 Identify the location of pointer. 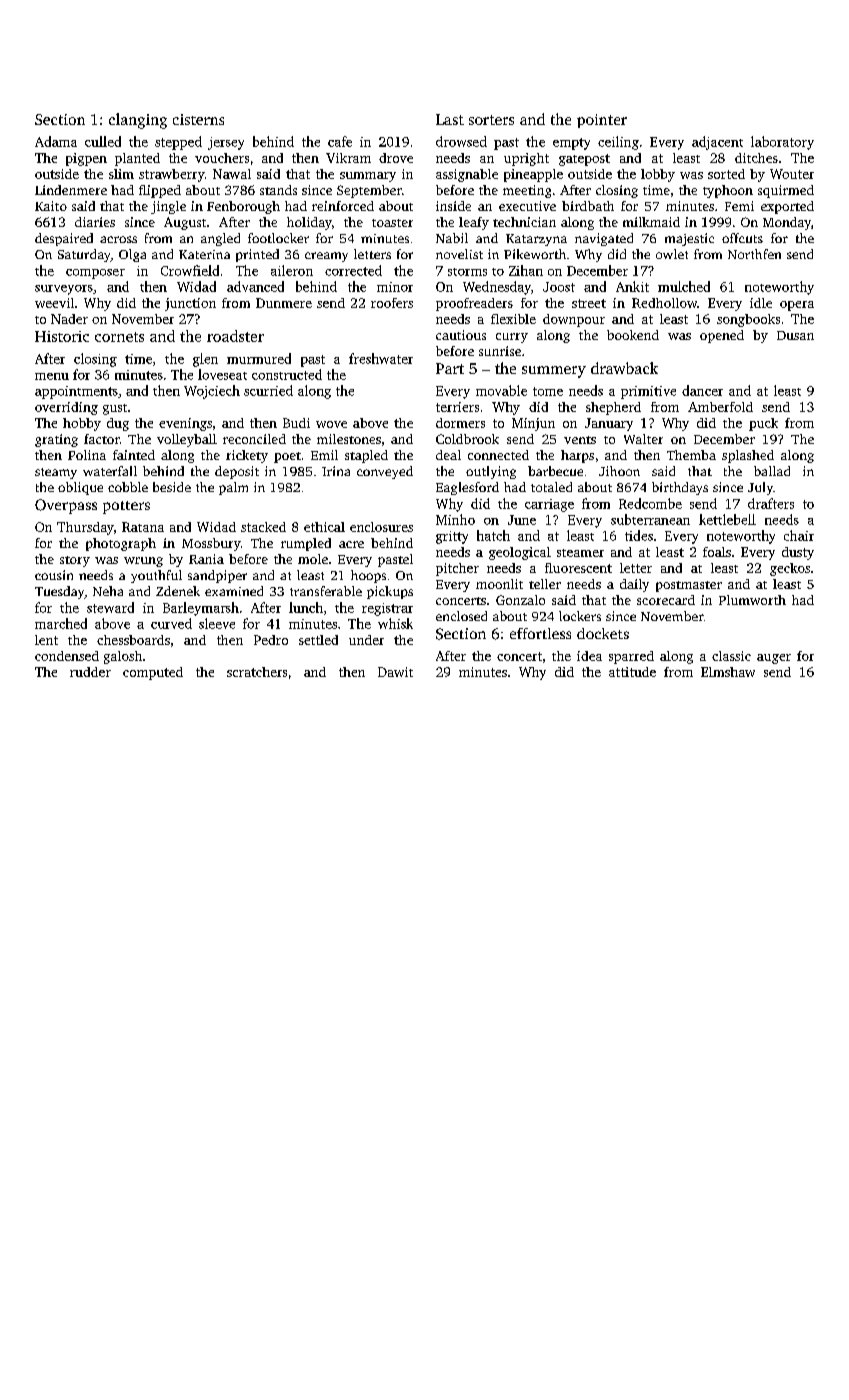
(602, 121).
